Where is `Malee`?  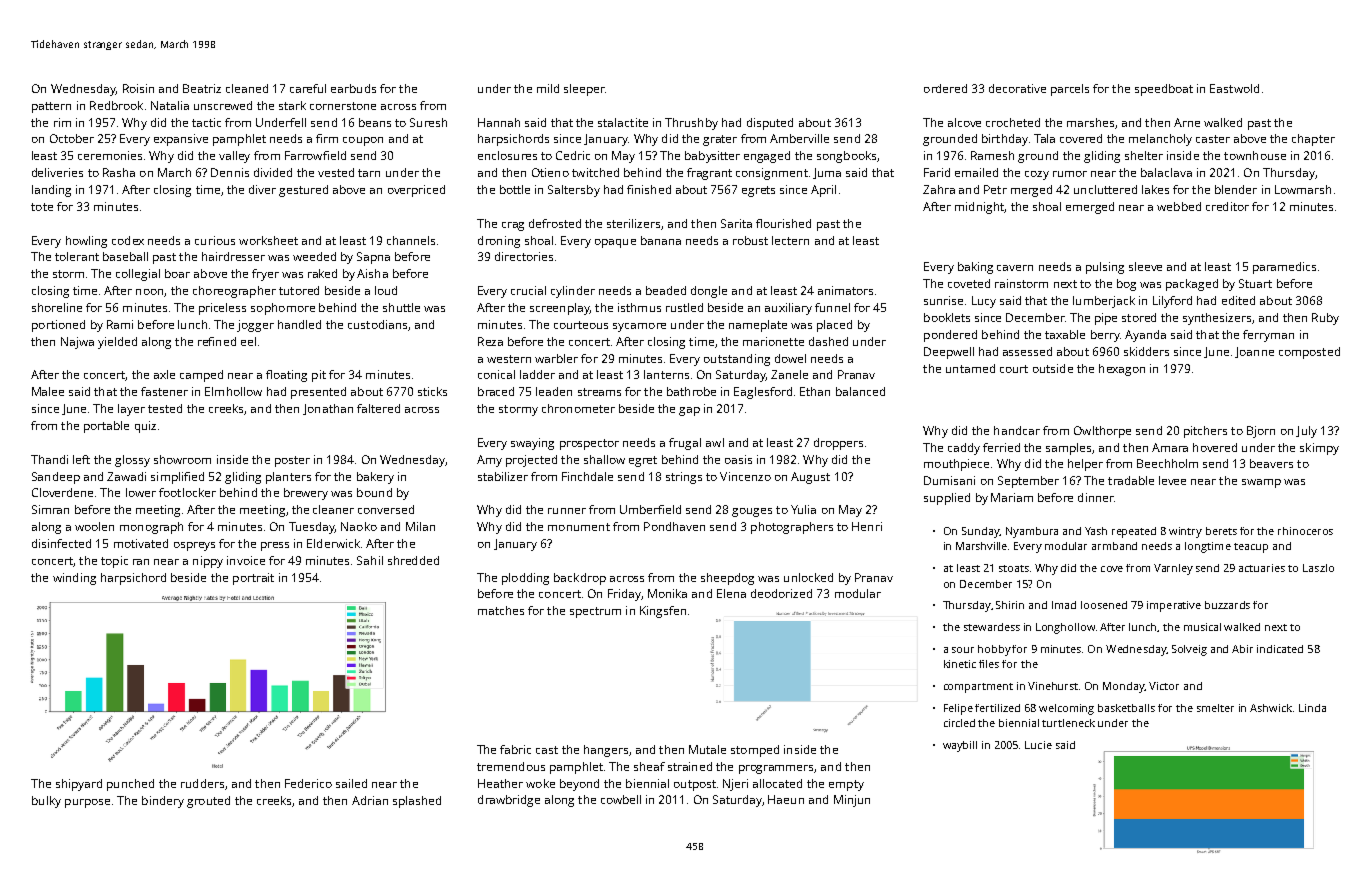
Malee is located at coordinates (48, 391).
